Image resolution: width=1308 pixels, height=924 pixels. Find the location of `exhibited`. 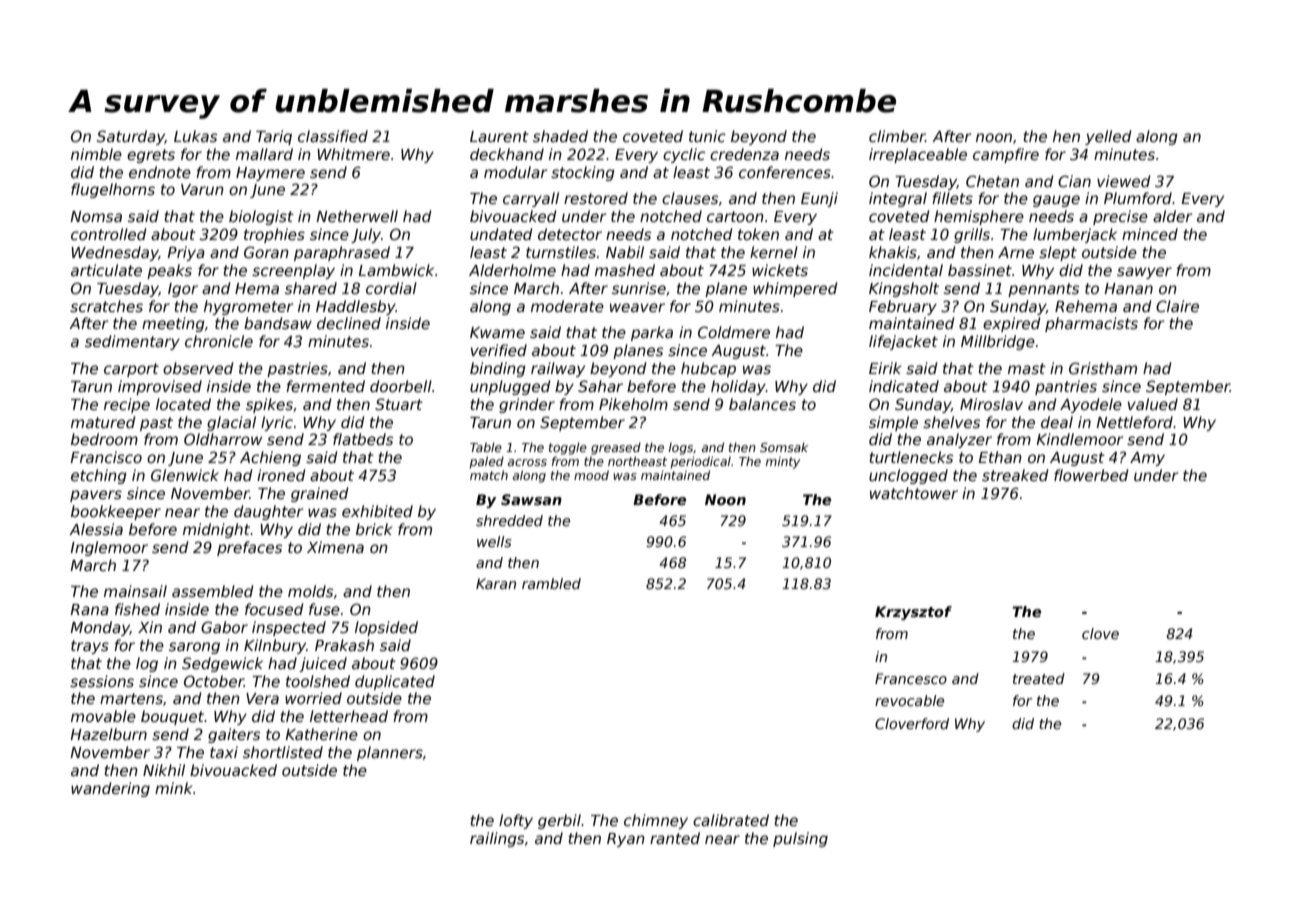

exhibited is located at coordinates (377, 511).
